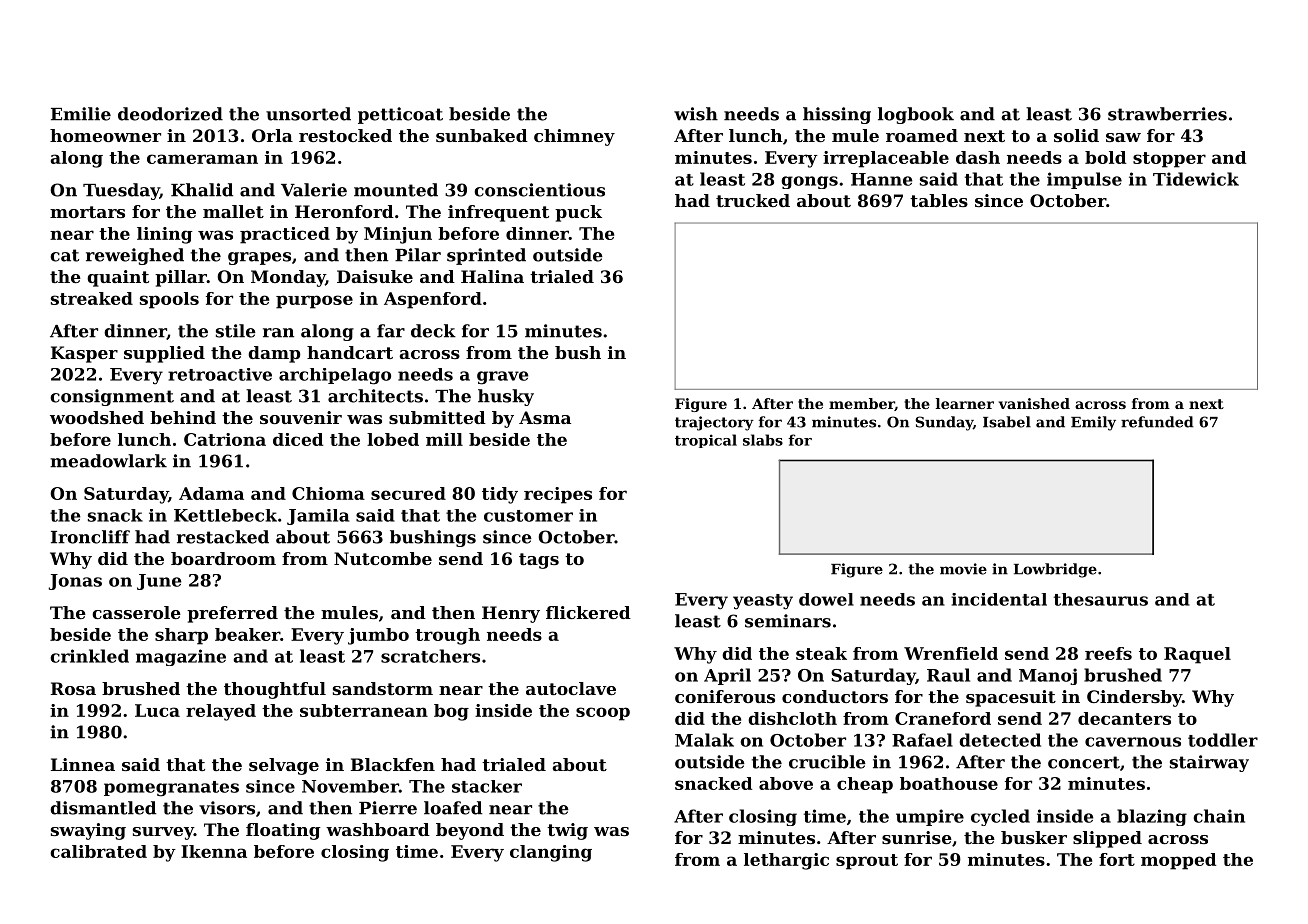  What do you see at coordinates (89, 656) in the page?
I see `crinkled` at bounding box center [89, 656].
